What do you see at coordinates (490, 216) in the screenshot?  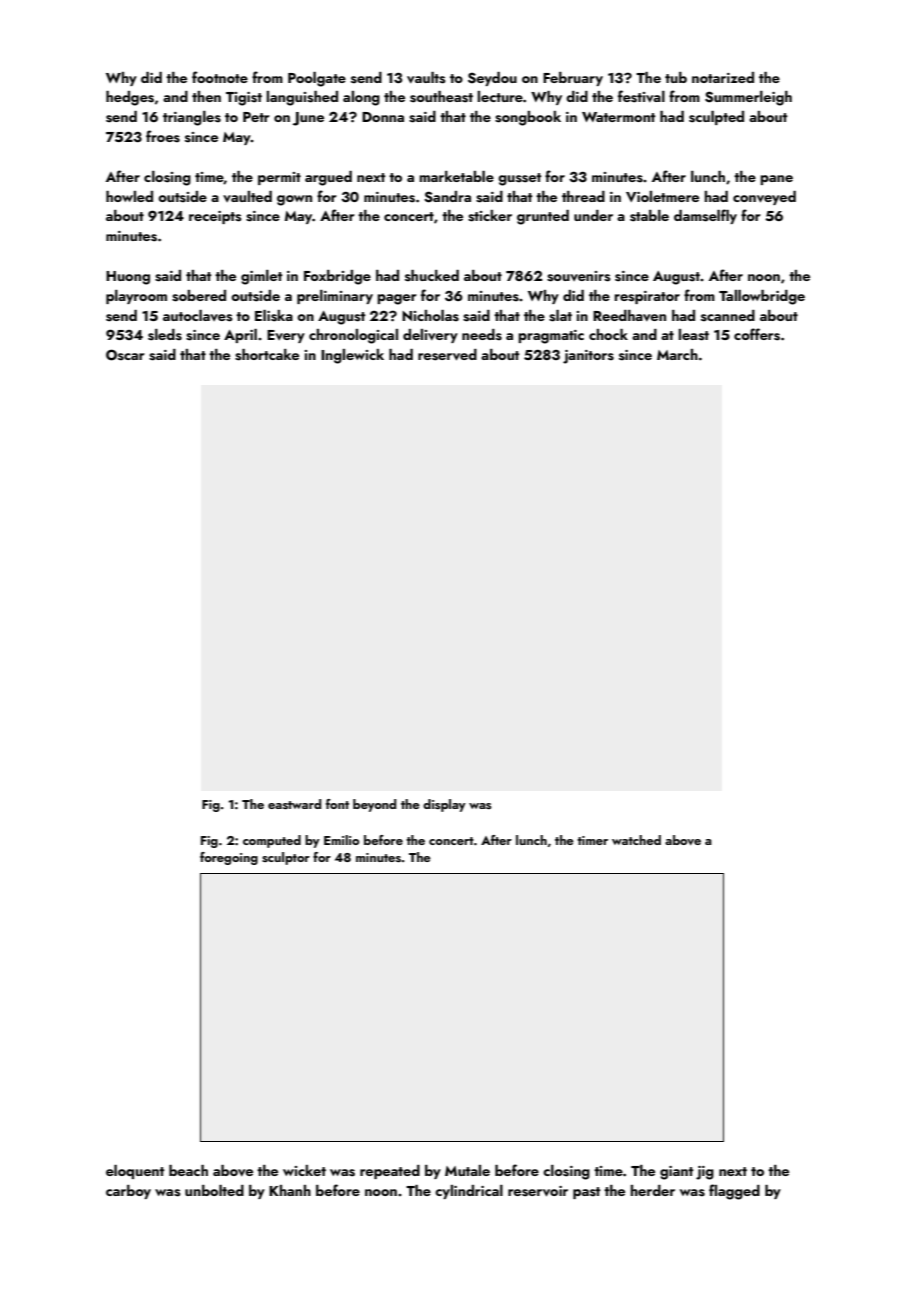 I see `sticker` at bounding box center [490, 216].
